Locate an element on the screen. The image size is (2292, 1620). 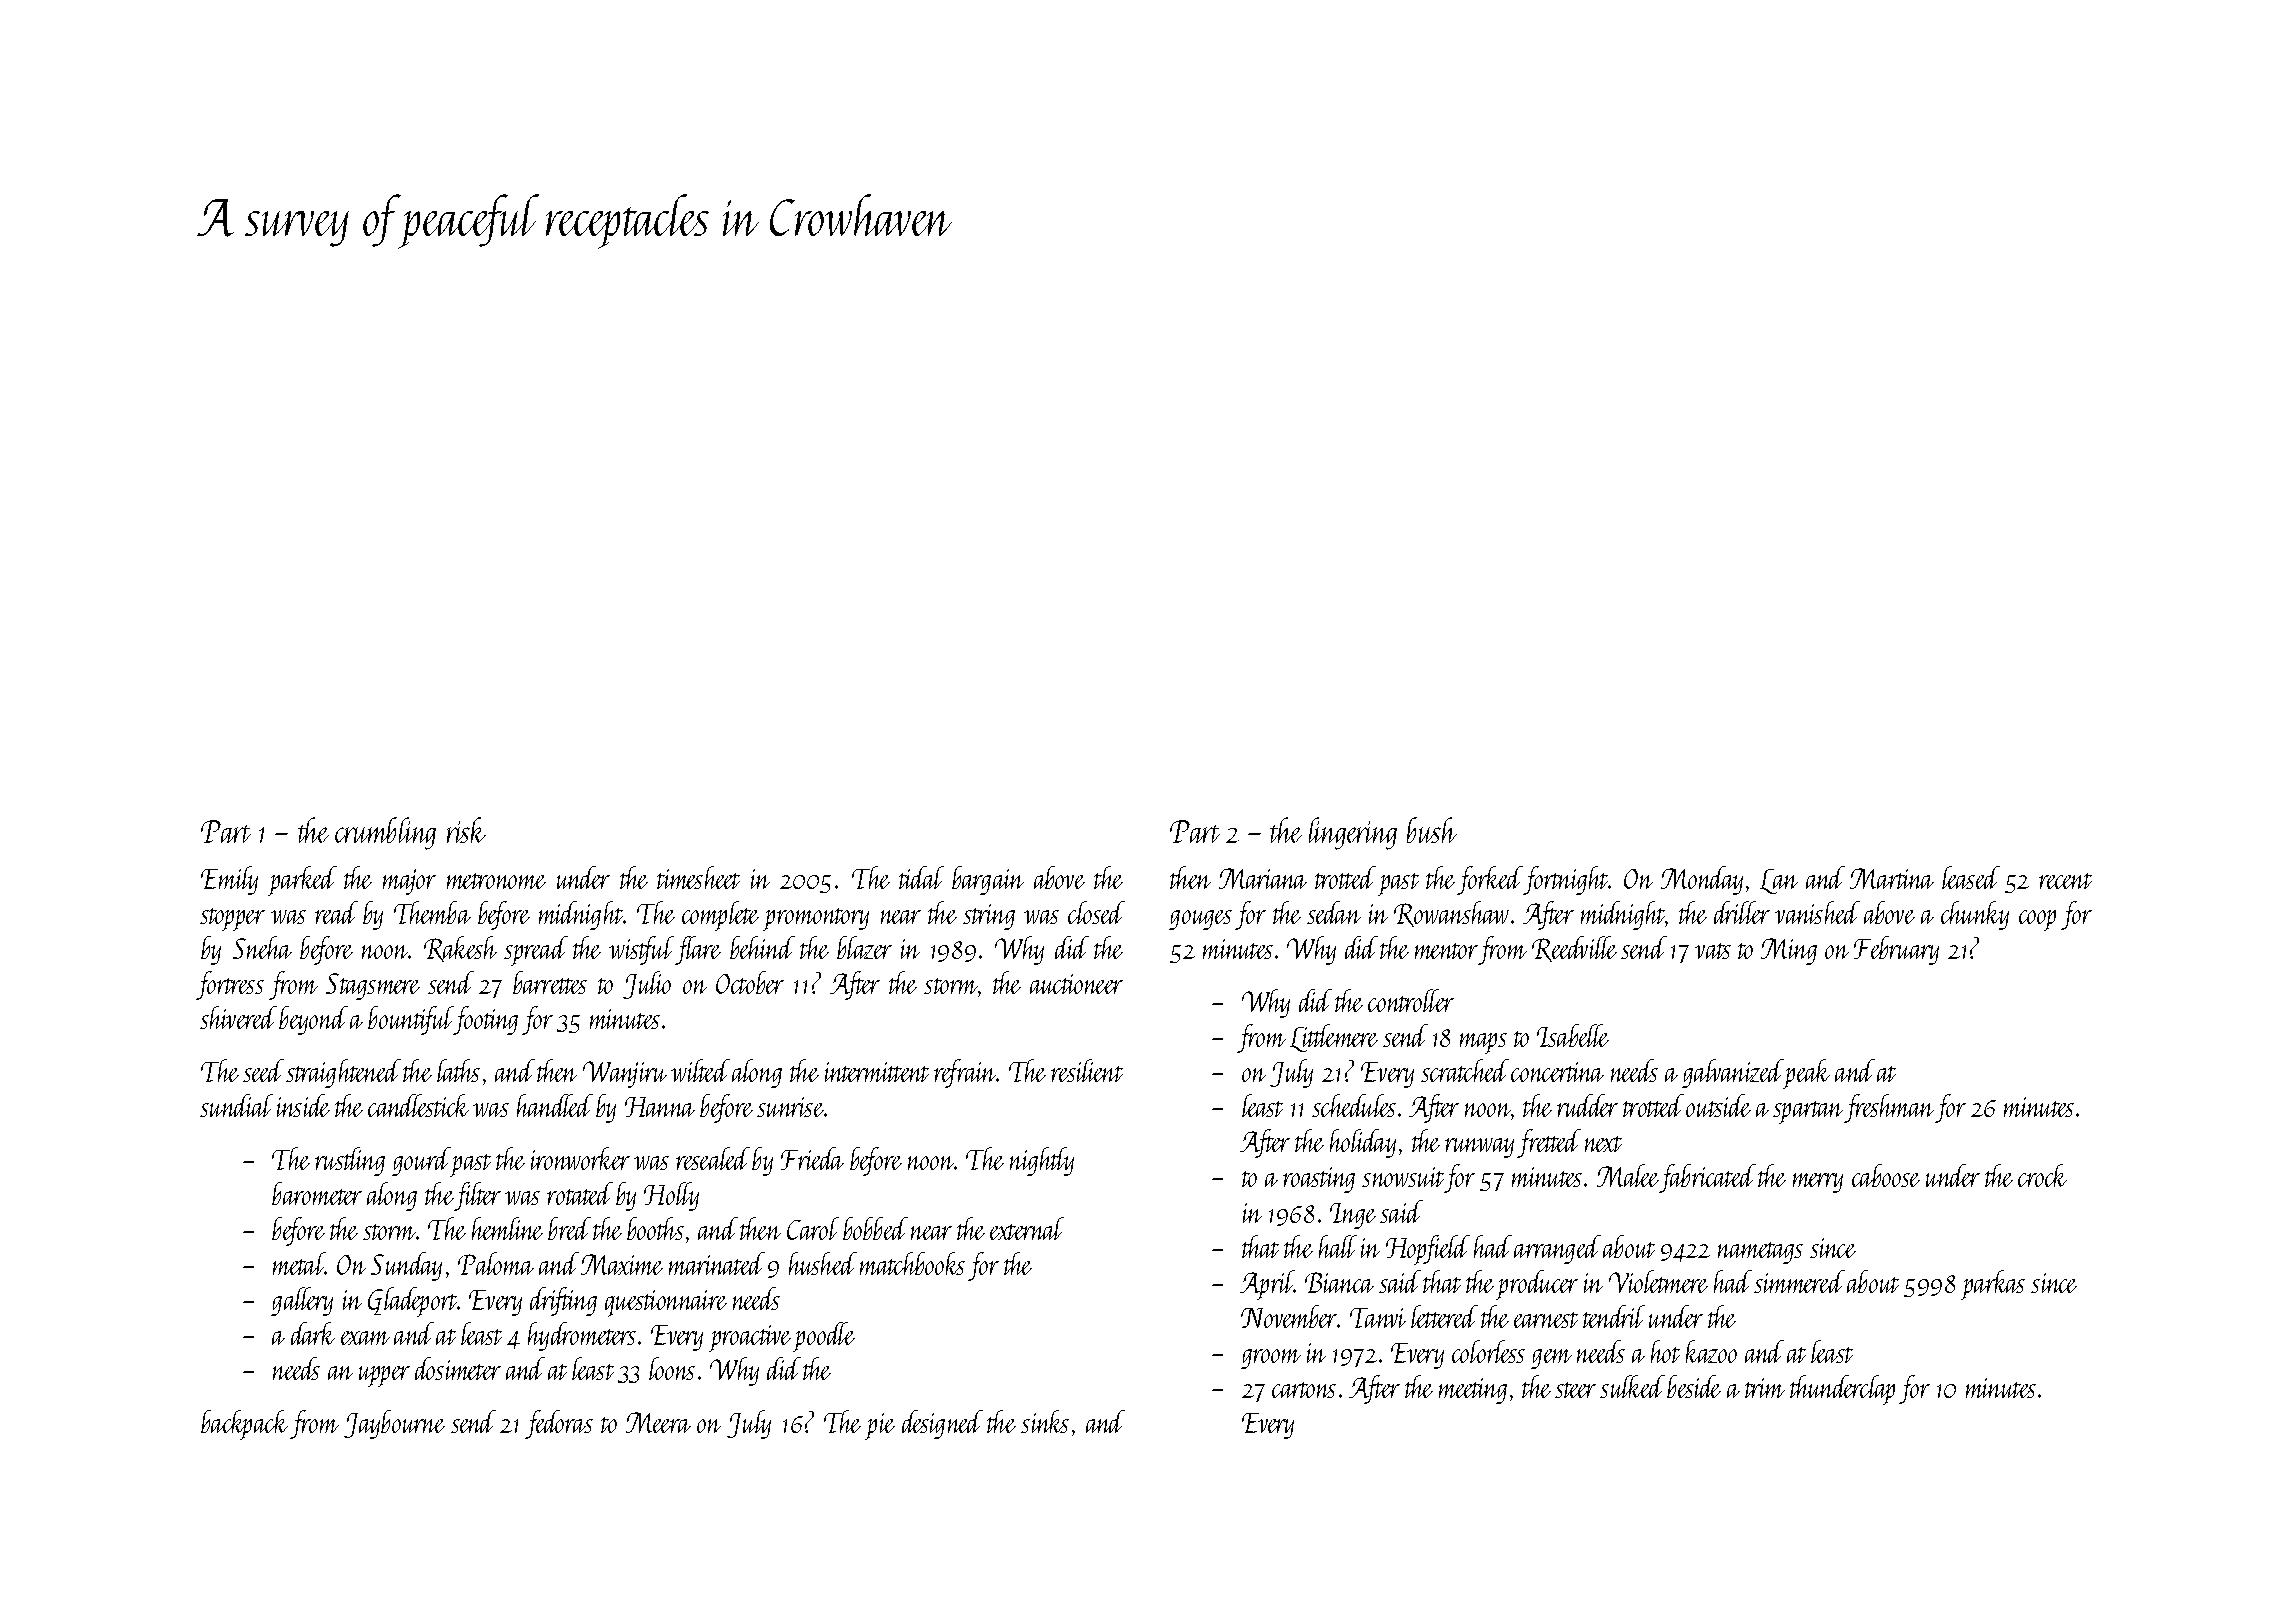
nightly is located at coordinates (1042, 1161).
